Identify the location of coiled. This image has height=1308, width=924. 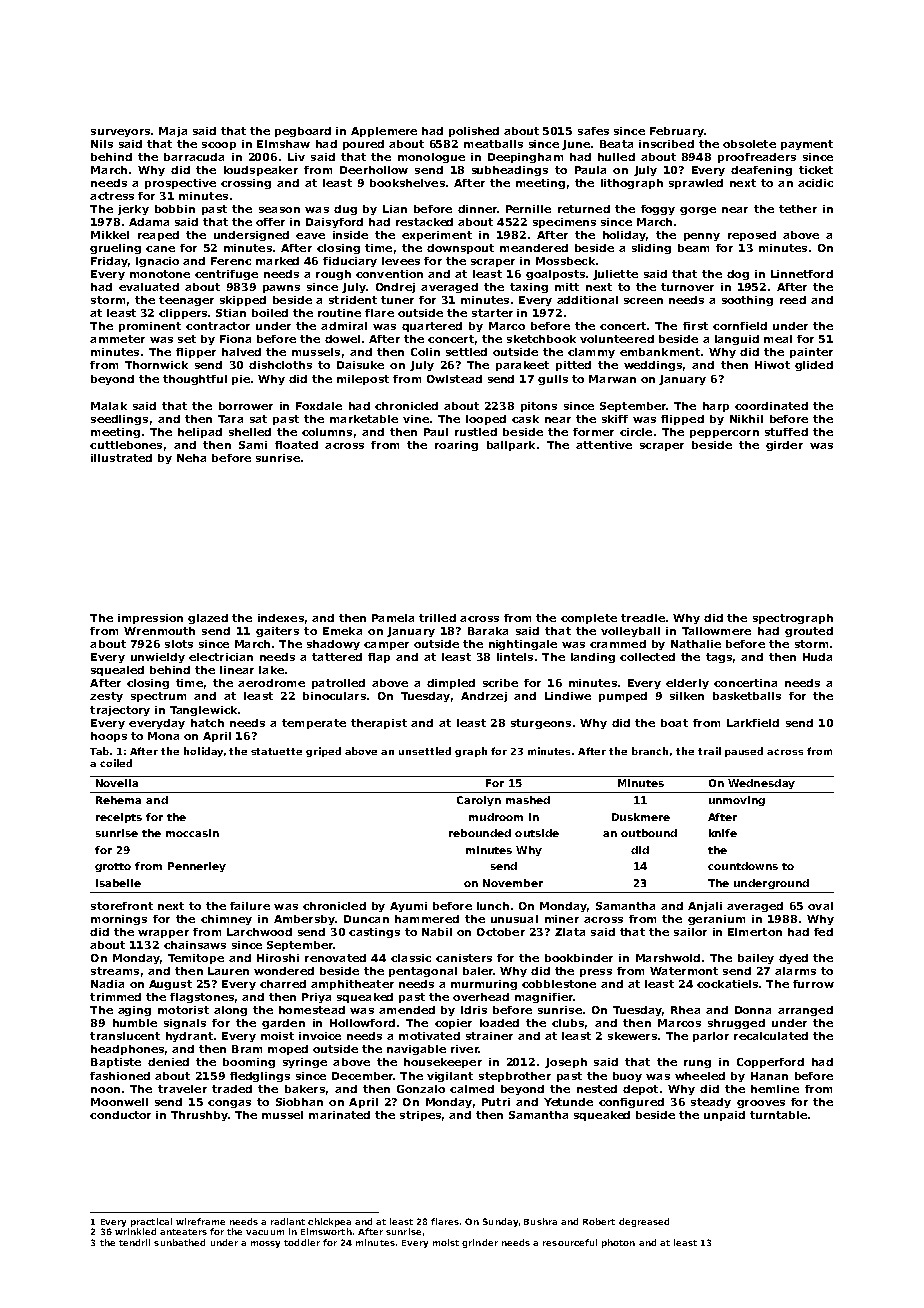
(116, 763).
